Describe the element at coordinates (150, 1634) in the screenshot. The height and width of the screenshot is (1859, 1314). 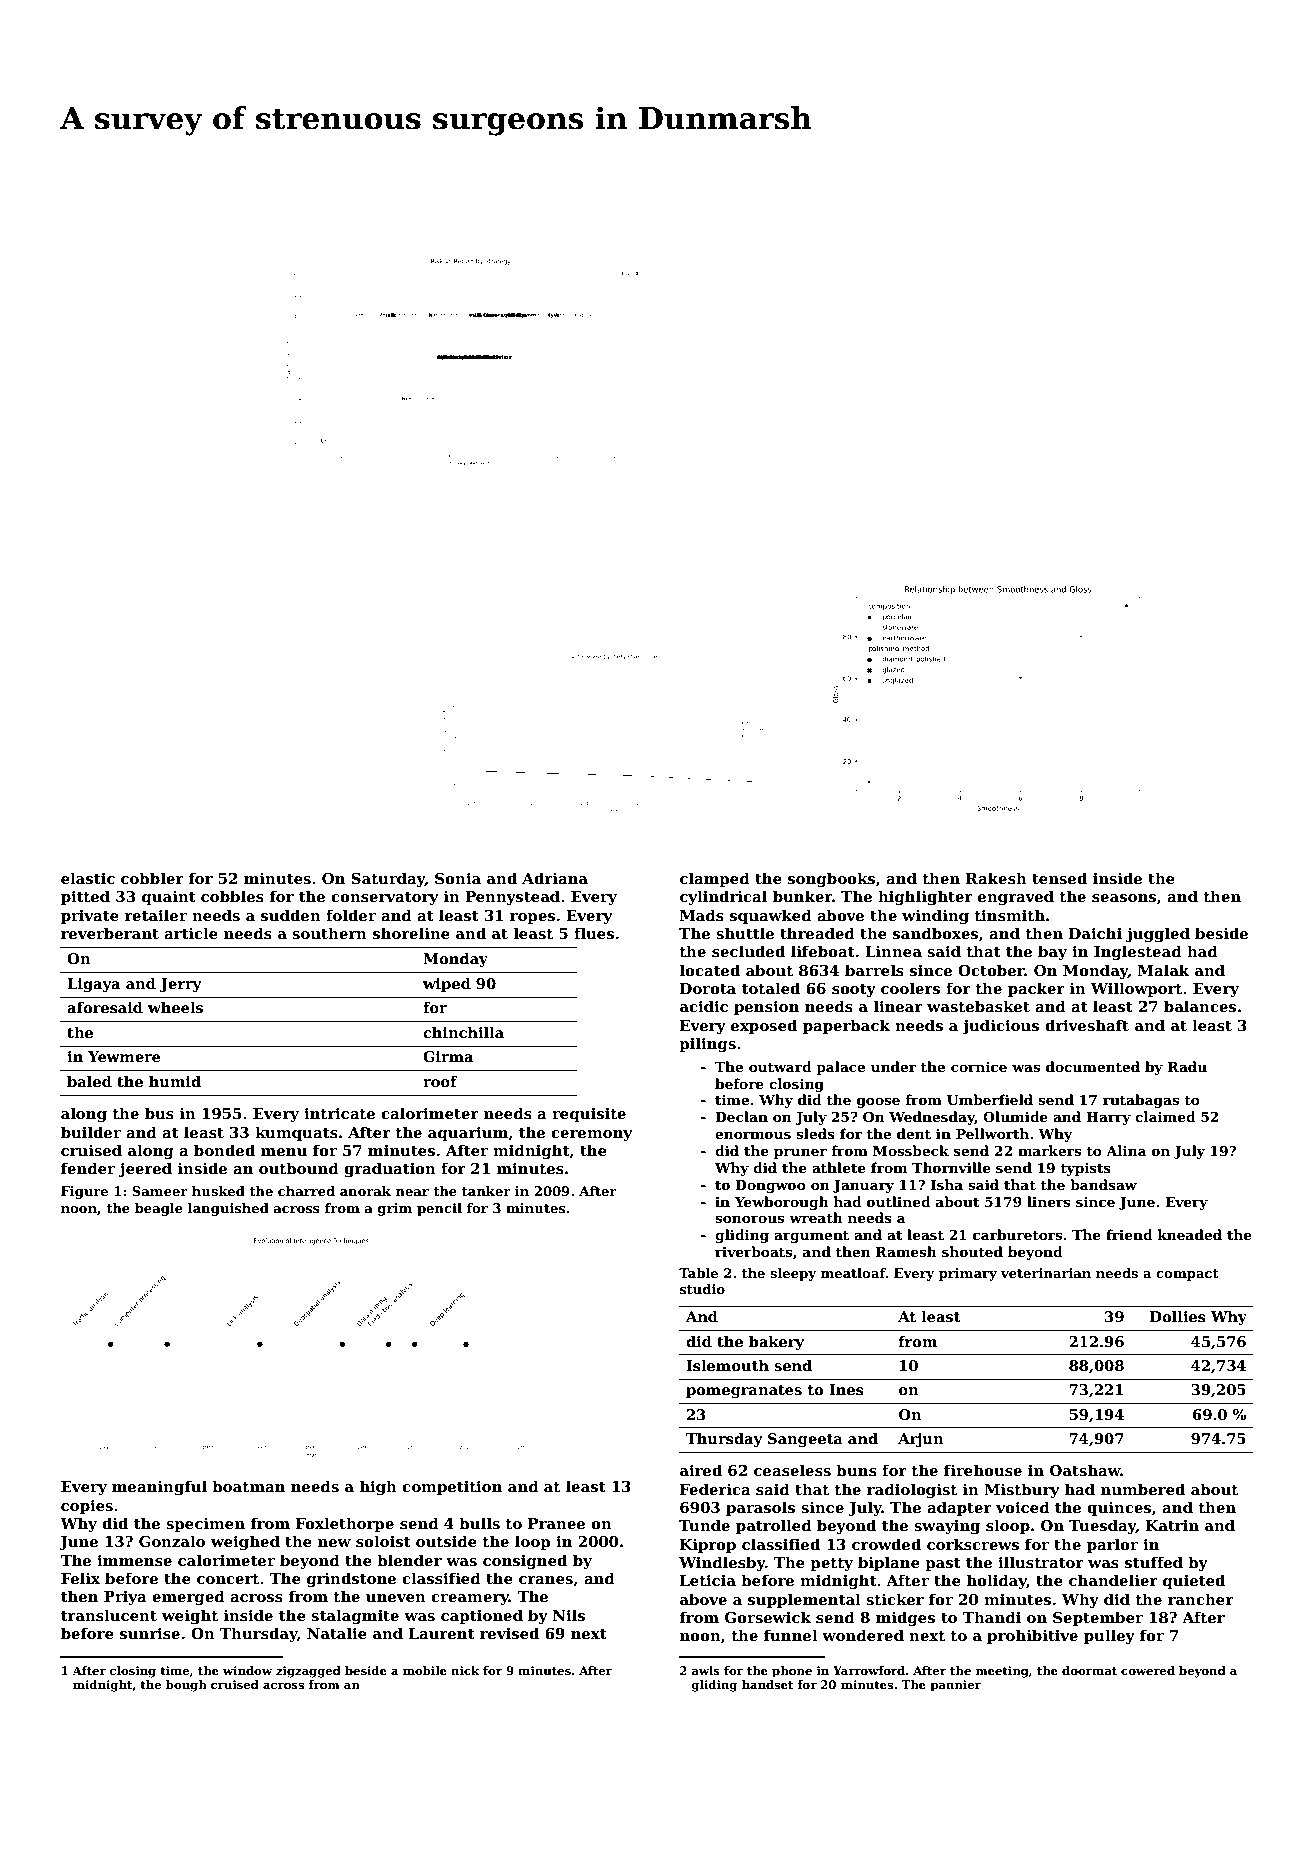
I see `sunrise` at that location.
